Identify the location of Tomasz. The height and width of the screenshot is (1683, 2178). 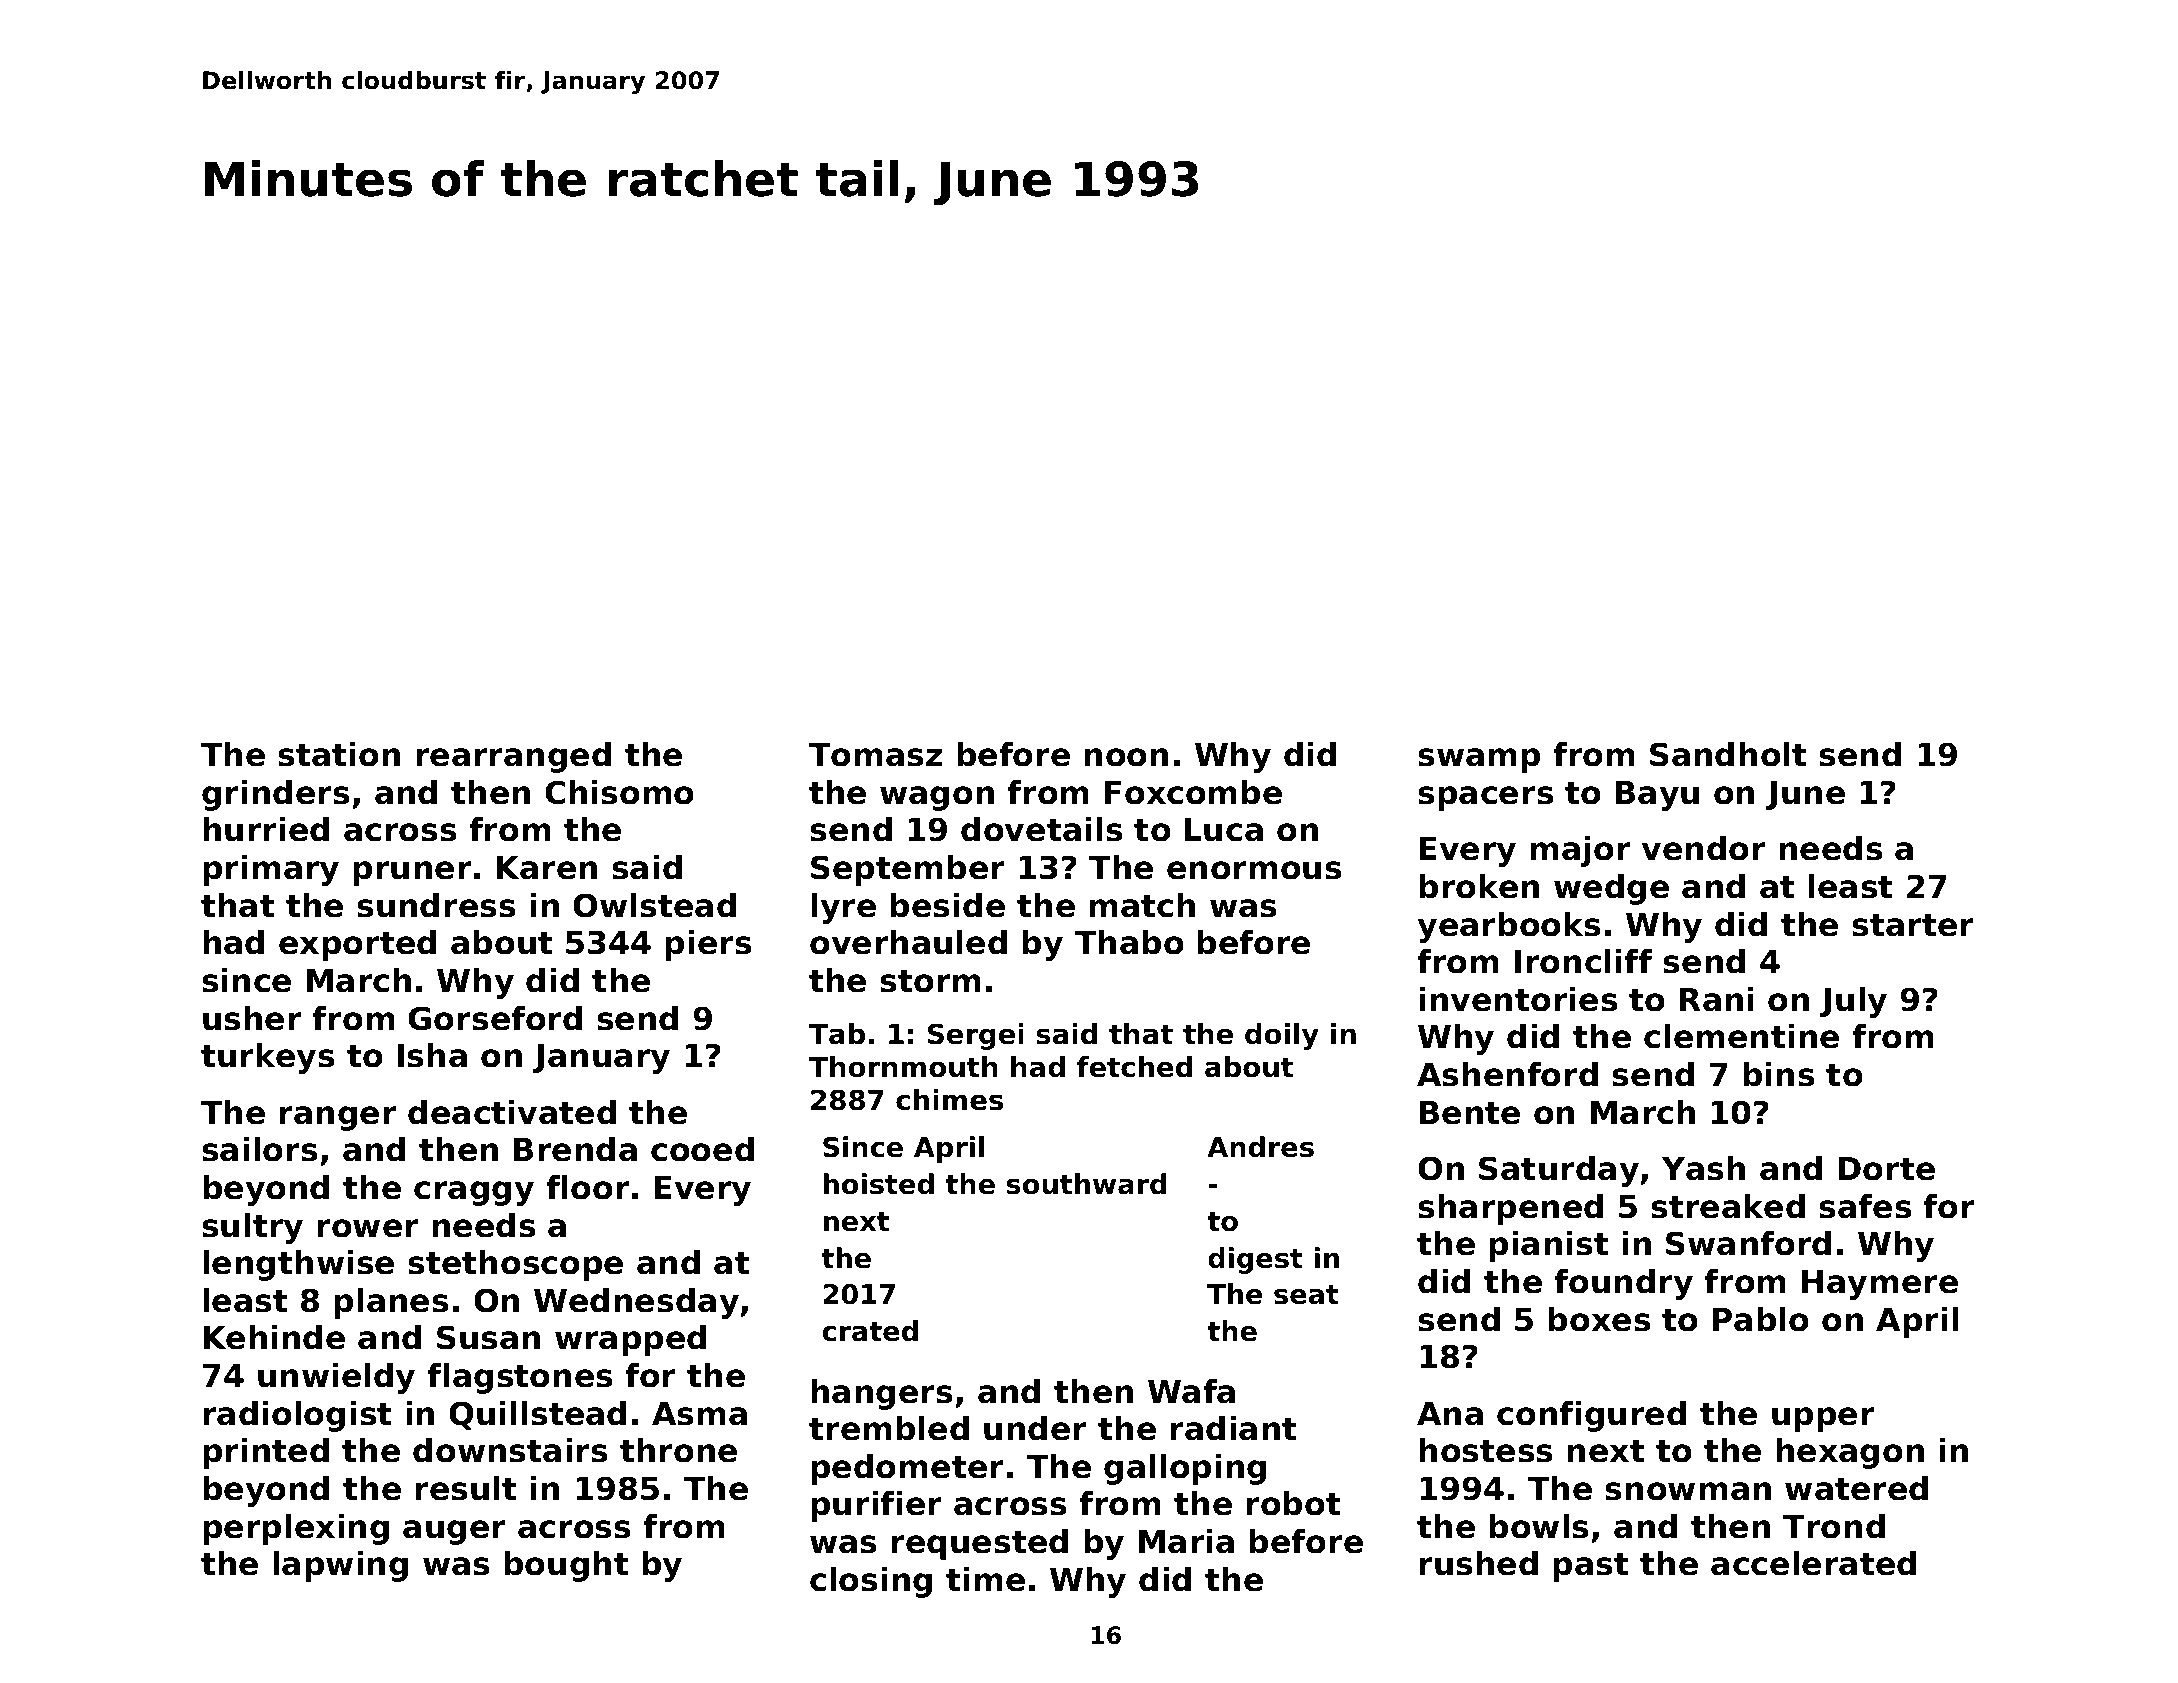
(875, 755).
